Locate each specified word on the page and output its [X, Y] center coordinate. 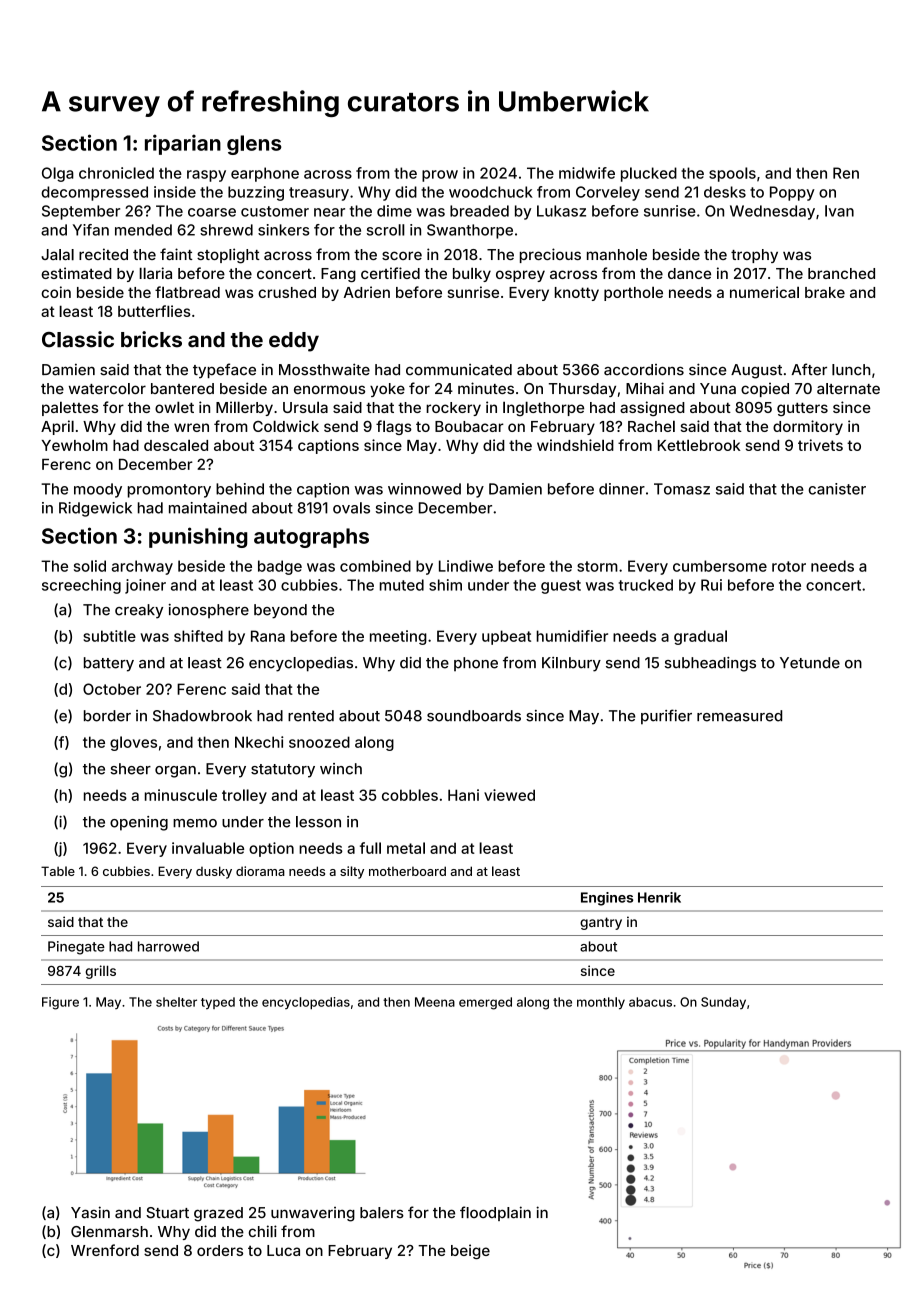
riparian [183, 144]
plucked [649, 174]
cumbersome [720, 566]
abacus [650, 1002]
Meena [435, 1002]
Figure [60, 1003]
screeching [81, 586]
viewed [509, 795]
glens [254, 145]
